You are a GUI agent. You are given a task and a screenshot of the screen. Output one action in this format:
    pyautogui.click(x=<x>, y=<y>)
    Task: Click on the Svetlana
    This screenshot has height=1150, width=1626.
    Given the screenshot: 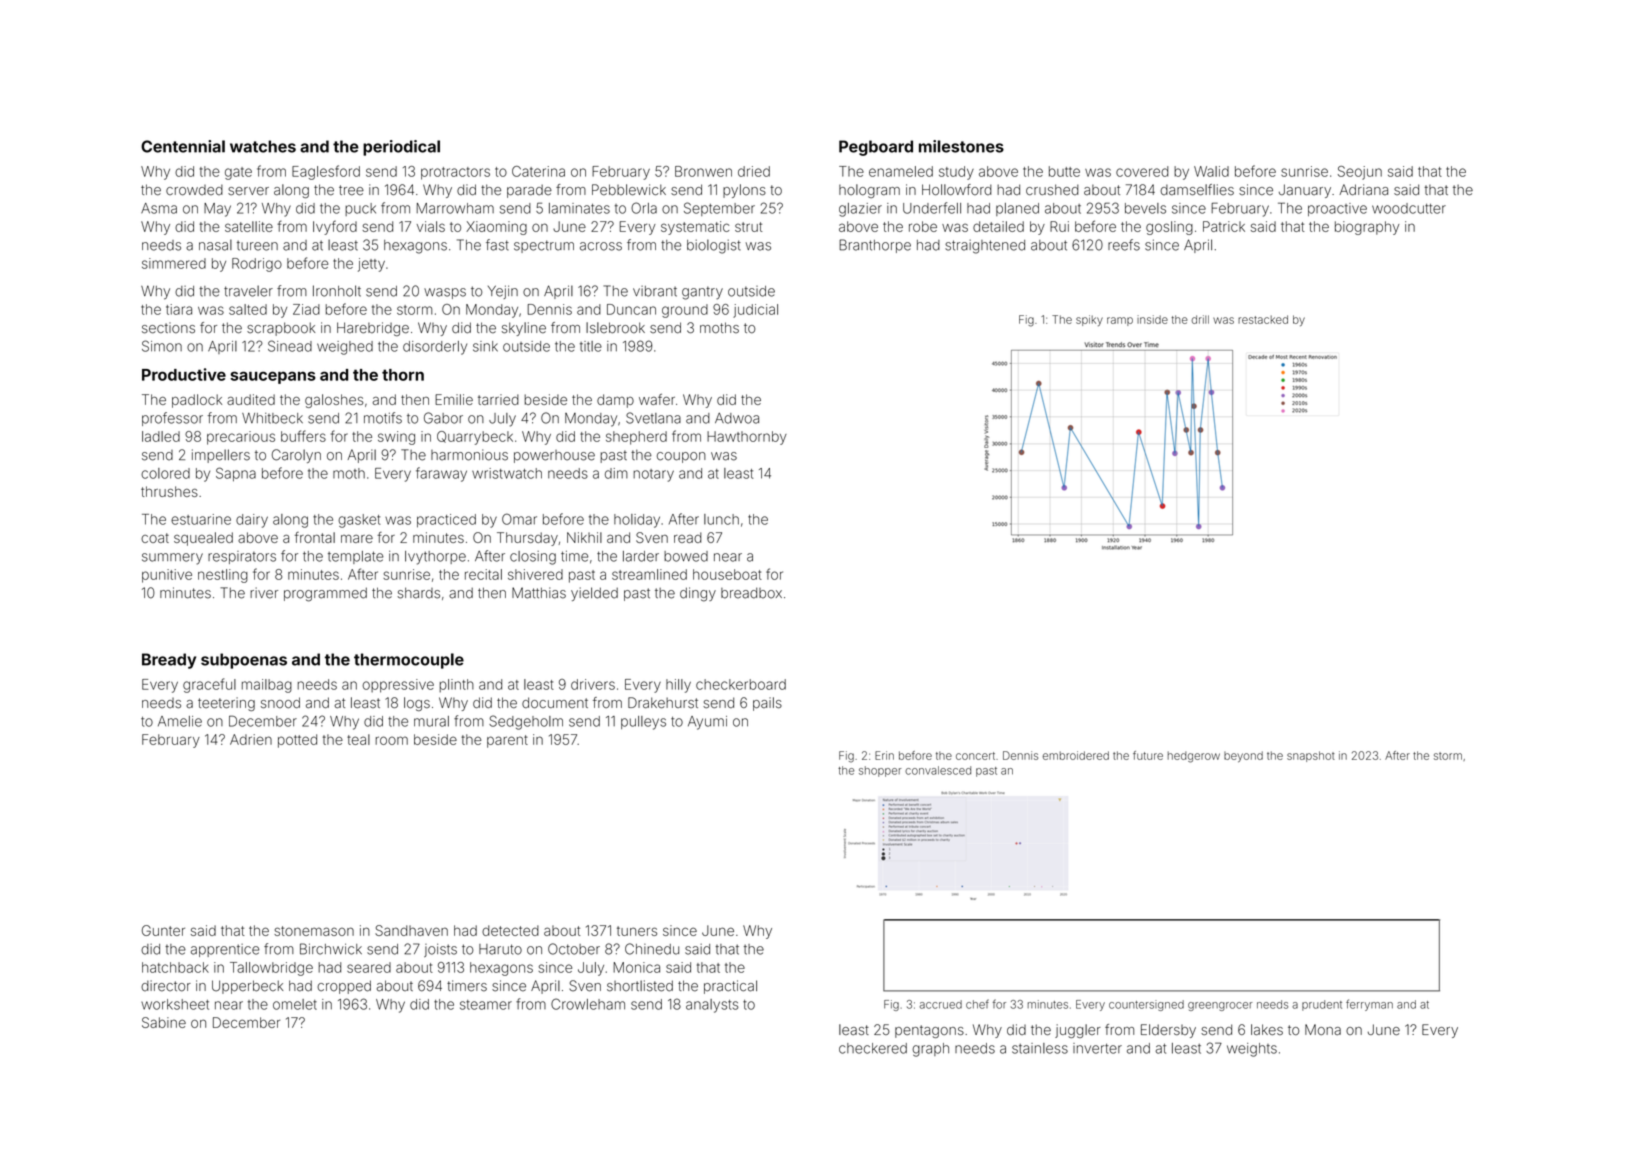 What is the action you would take?
    pyautogui.click(x=653, y=418)
